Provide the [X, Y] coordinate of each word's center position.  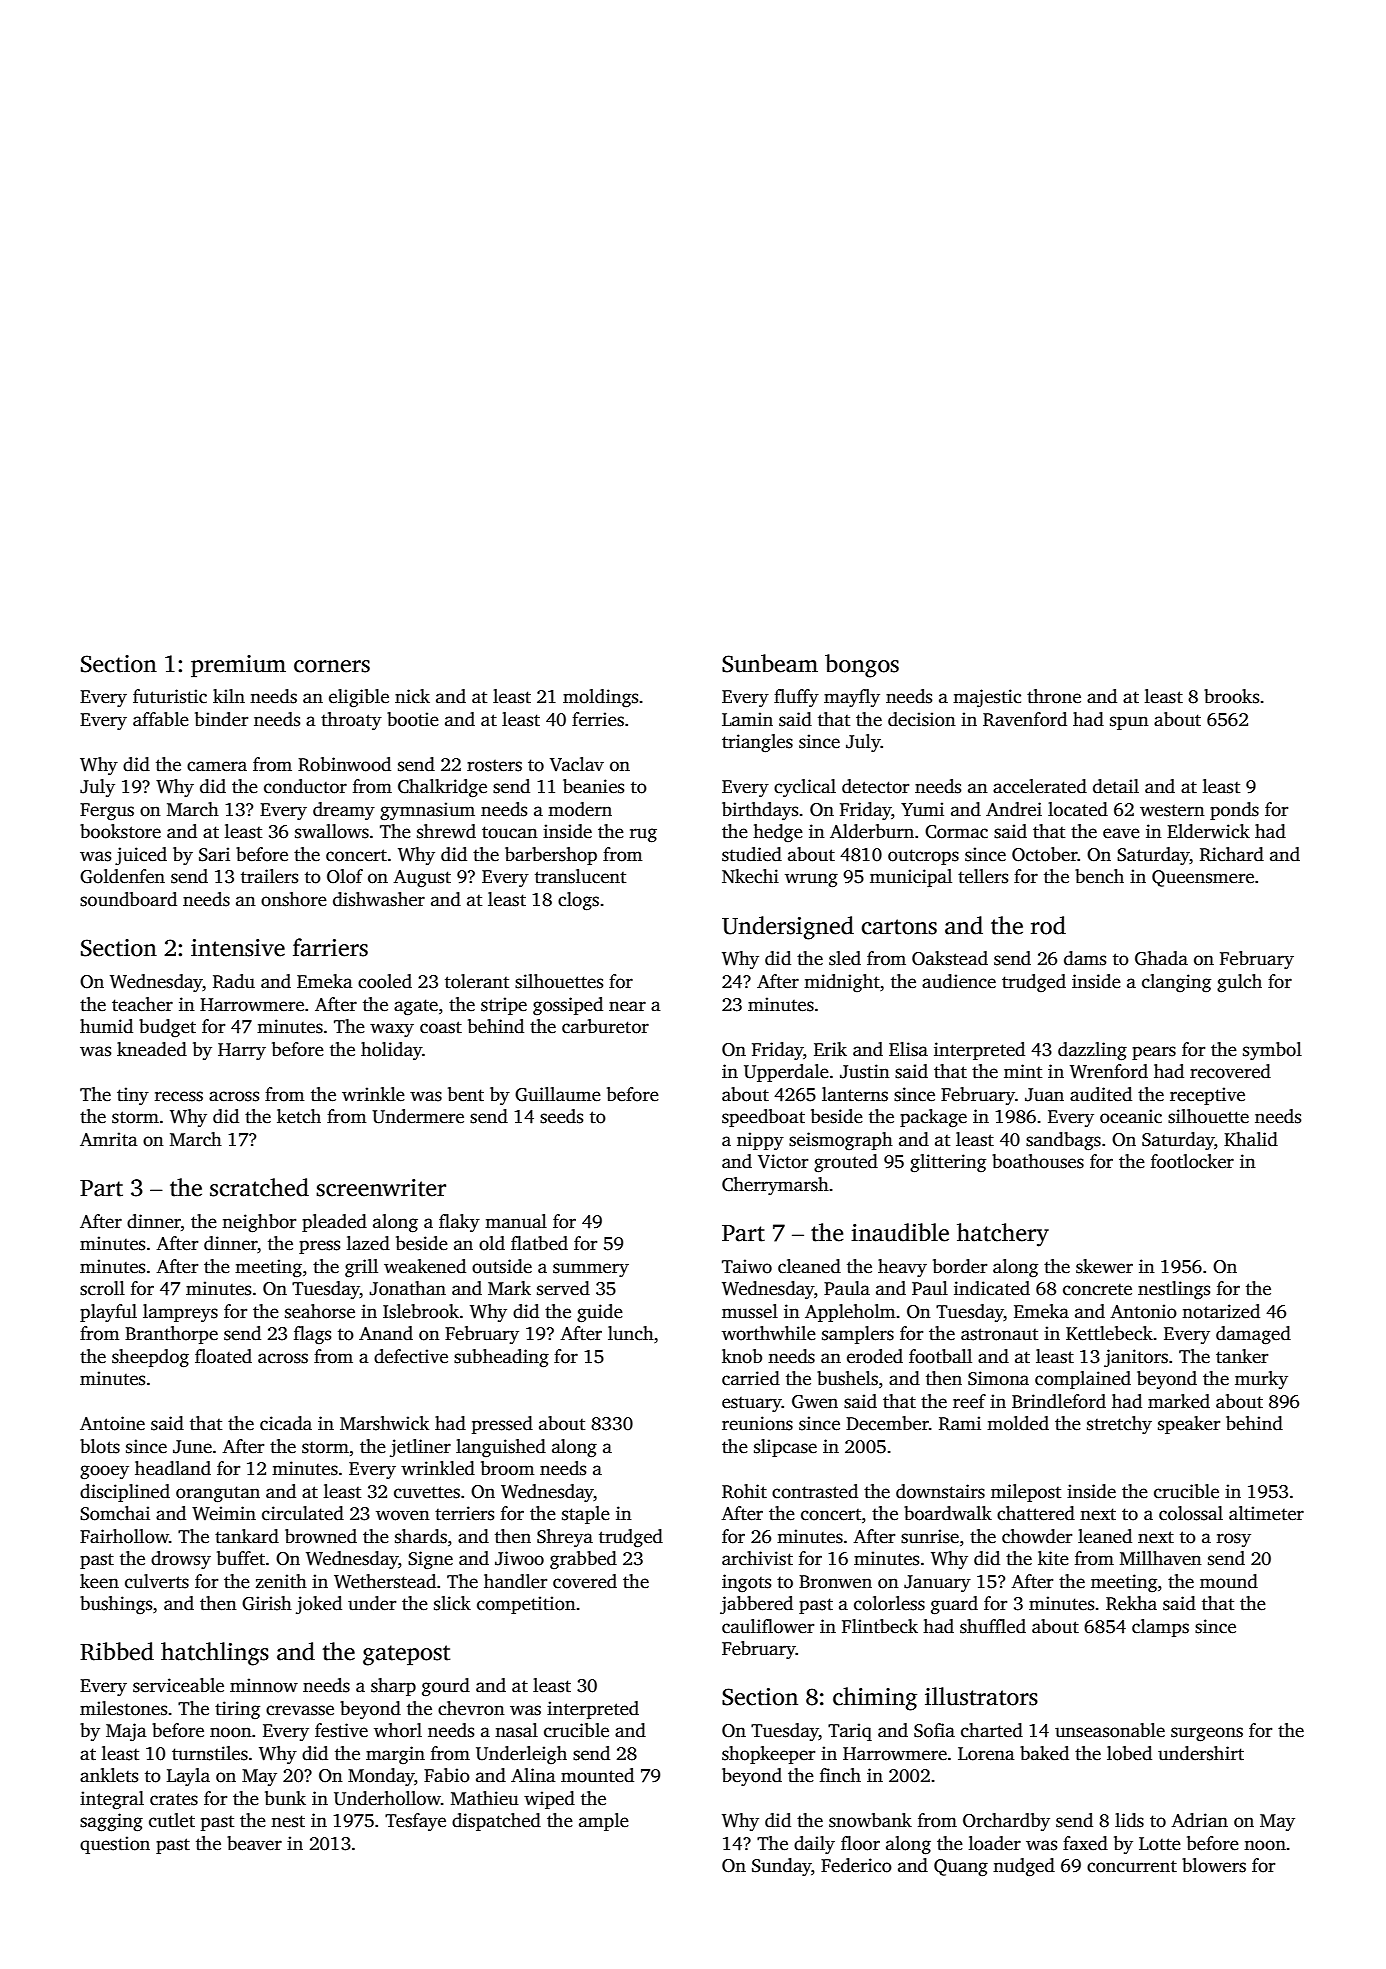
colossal [1191, 1513]
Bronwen [835, 1582]
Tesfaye [415, 1822]
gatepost [406, 1655]
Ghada [1161, 958]
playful [108, 1313]
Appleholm [850, 1313]
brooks [1231, 696]
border [960, 1266]
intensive [238, 948]
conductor [305, 786]
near [627, 1006]
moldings [600, 698]
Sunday [781, 1867]
